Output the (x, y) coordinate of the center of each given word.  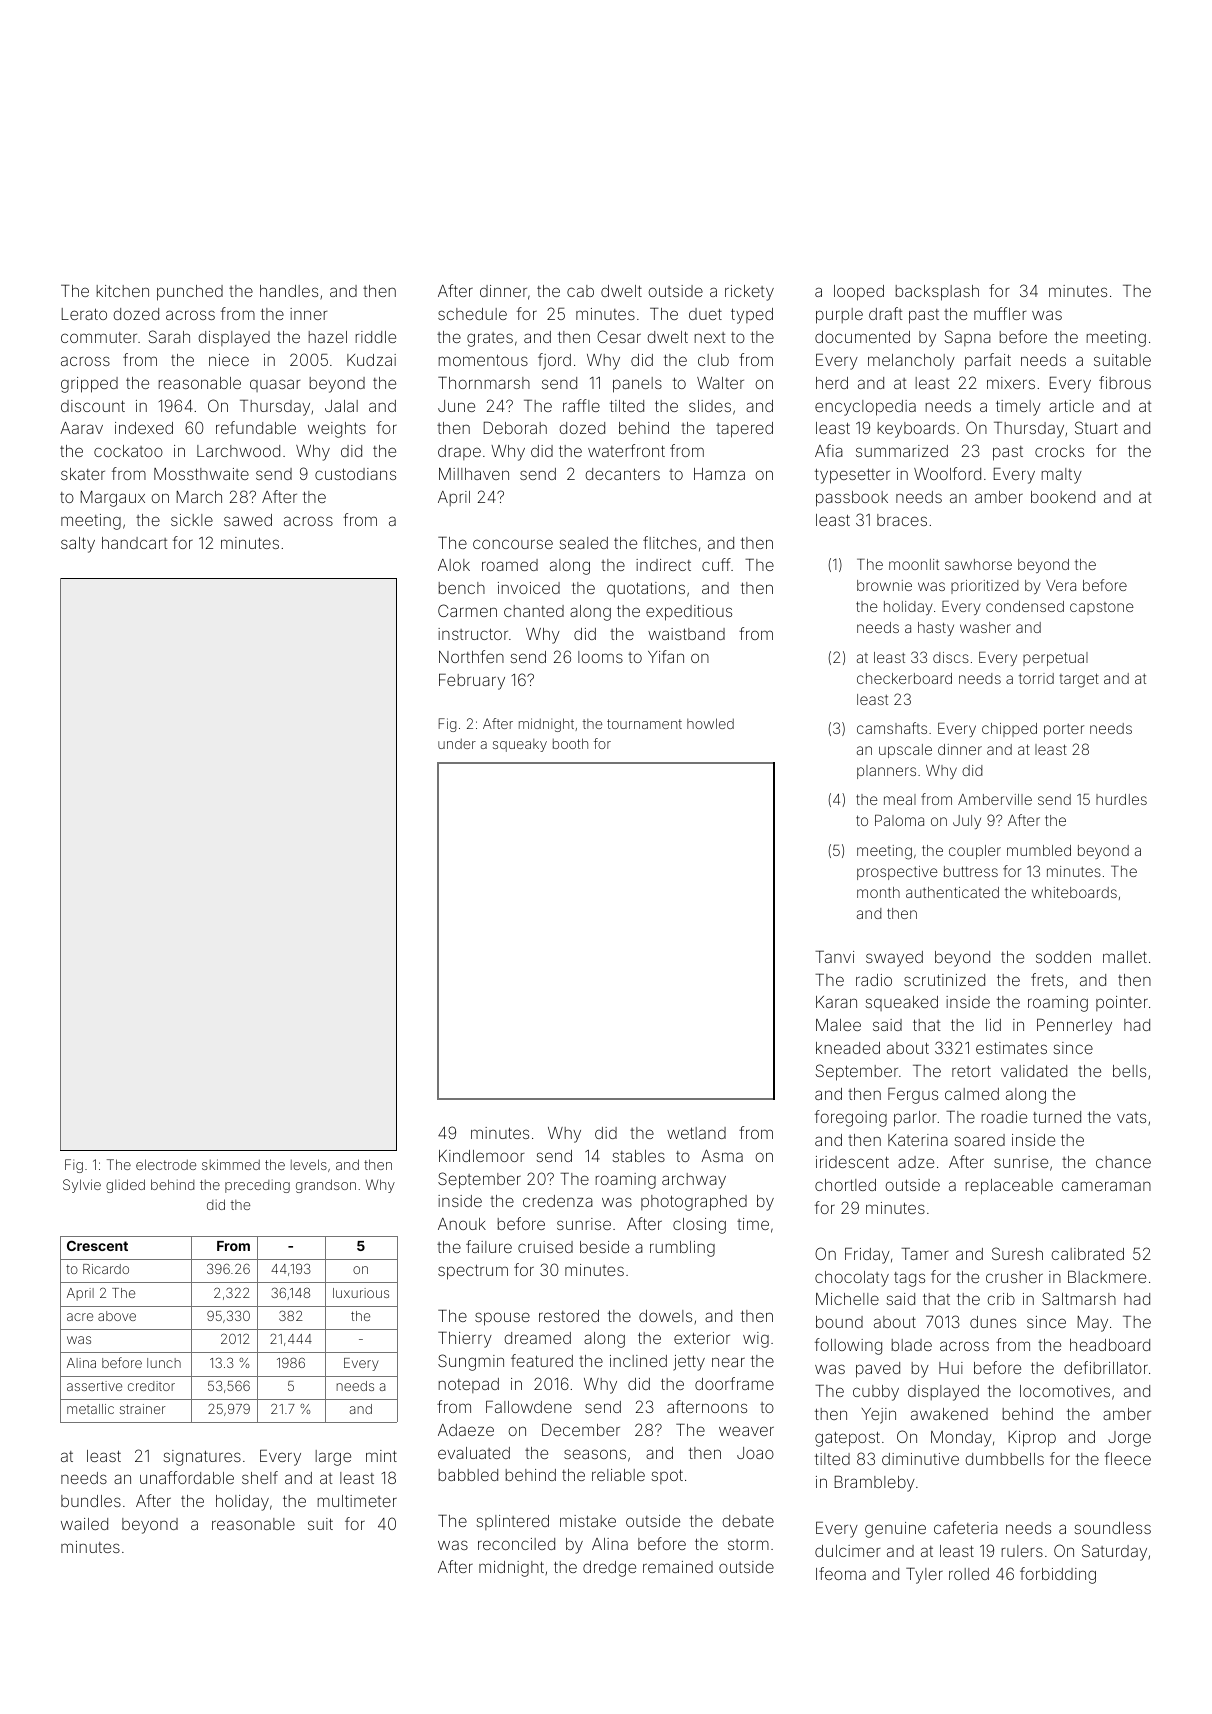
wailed (84, 1524)
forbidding (1058, 1575)
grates (490, 339)
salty (78, 545)
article (1071, 406)
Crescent (97, 1245)
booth (570, 743)
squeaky (520, 745)
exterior (702, 1338)
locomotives (1065, 1391)
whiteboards (1074, 892)
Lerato (84, 314)
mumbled (1039, 850)
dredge (609, 1569)
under (457, 744)
